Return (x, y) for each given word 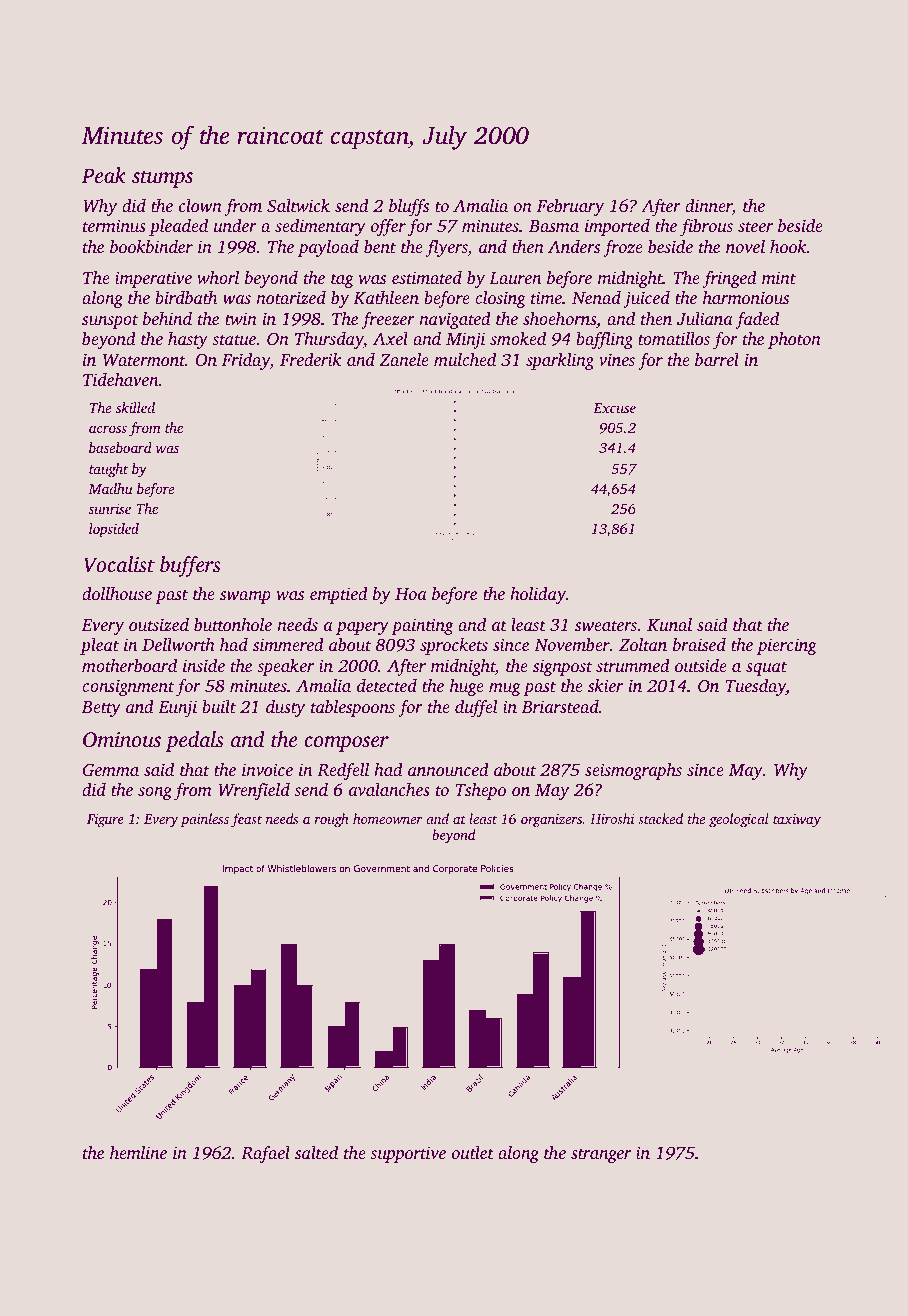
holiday (538, 595)
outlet (473, 1152)
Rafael (265, 1154)
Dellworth (178, 644)
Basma (554, 226)
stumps (162, 179)
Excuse (614, 408)
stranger (601, 1155)
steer (755, 226)
